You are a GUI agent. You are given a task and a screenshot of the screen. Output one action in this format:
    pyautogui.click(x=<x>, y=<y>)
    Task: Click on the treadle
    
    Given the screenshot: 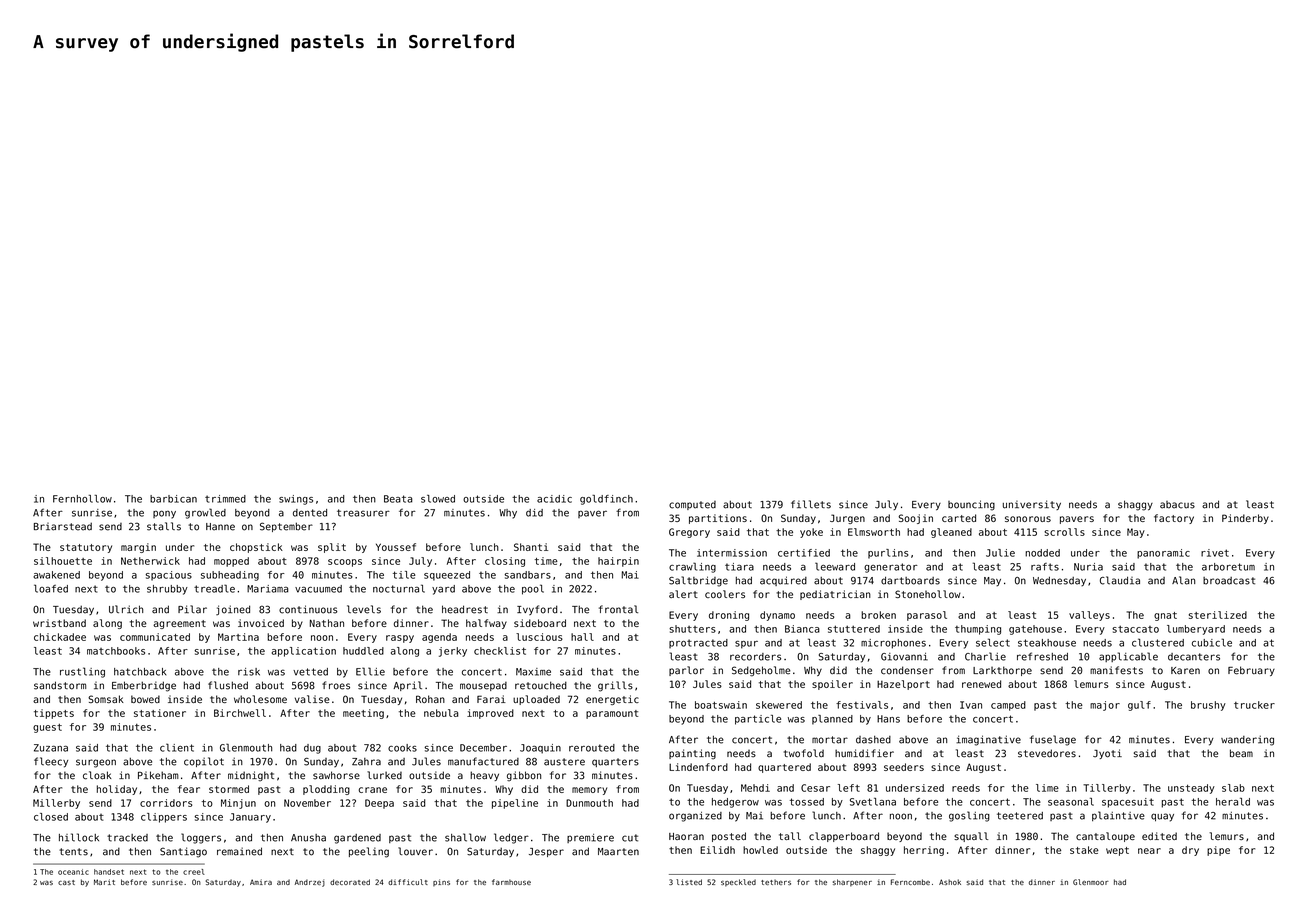 What is the action you would take?
    pyautogui.click(x=214, y=588)
